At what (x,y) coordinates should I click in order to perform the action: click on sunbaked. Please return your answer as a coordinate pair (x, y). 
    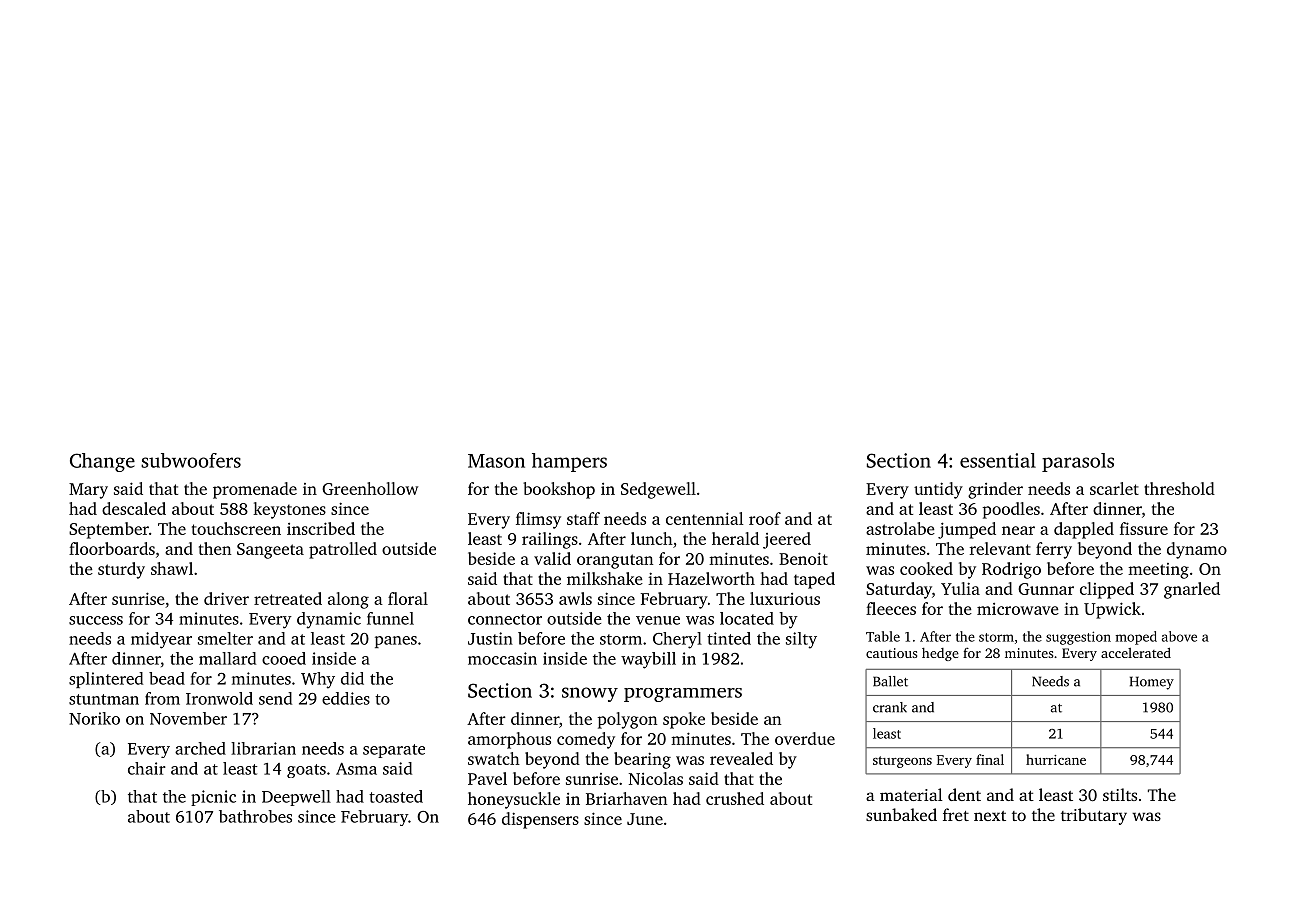
    Looking at the image, I should click on (901, 814).
